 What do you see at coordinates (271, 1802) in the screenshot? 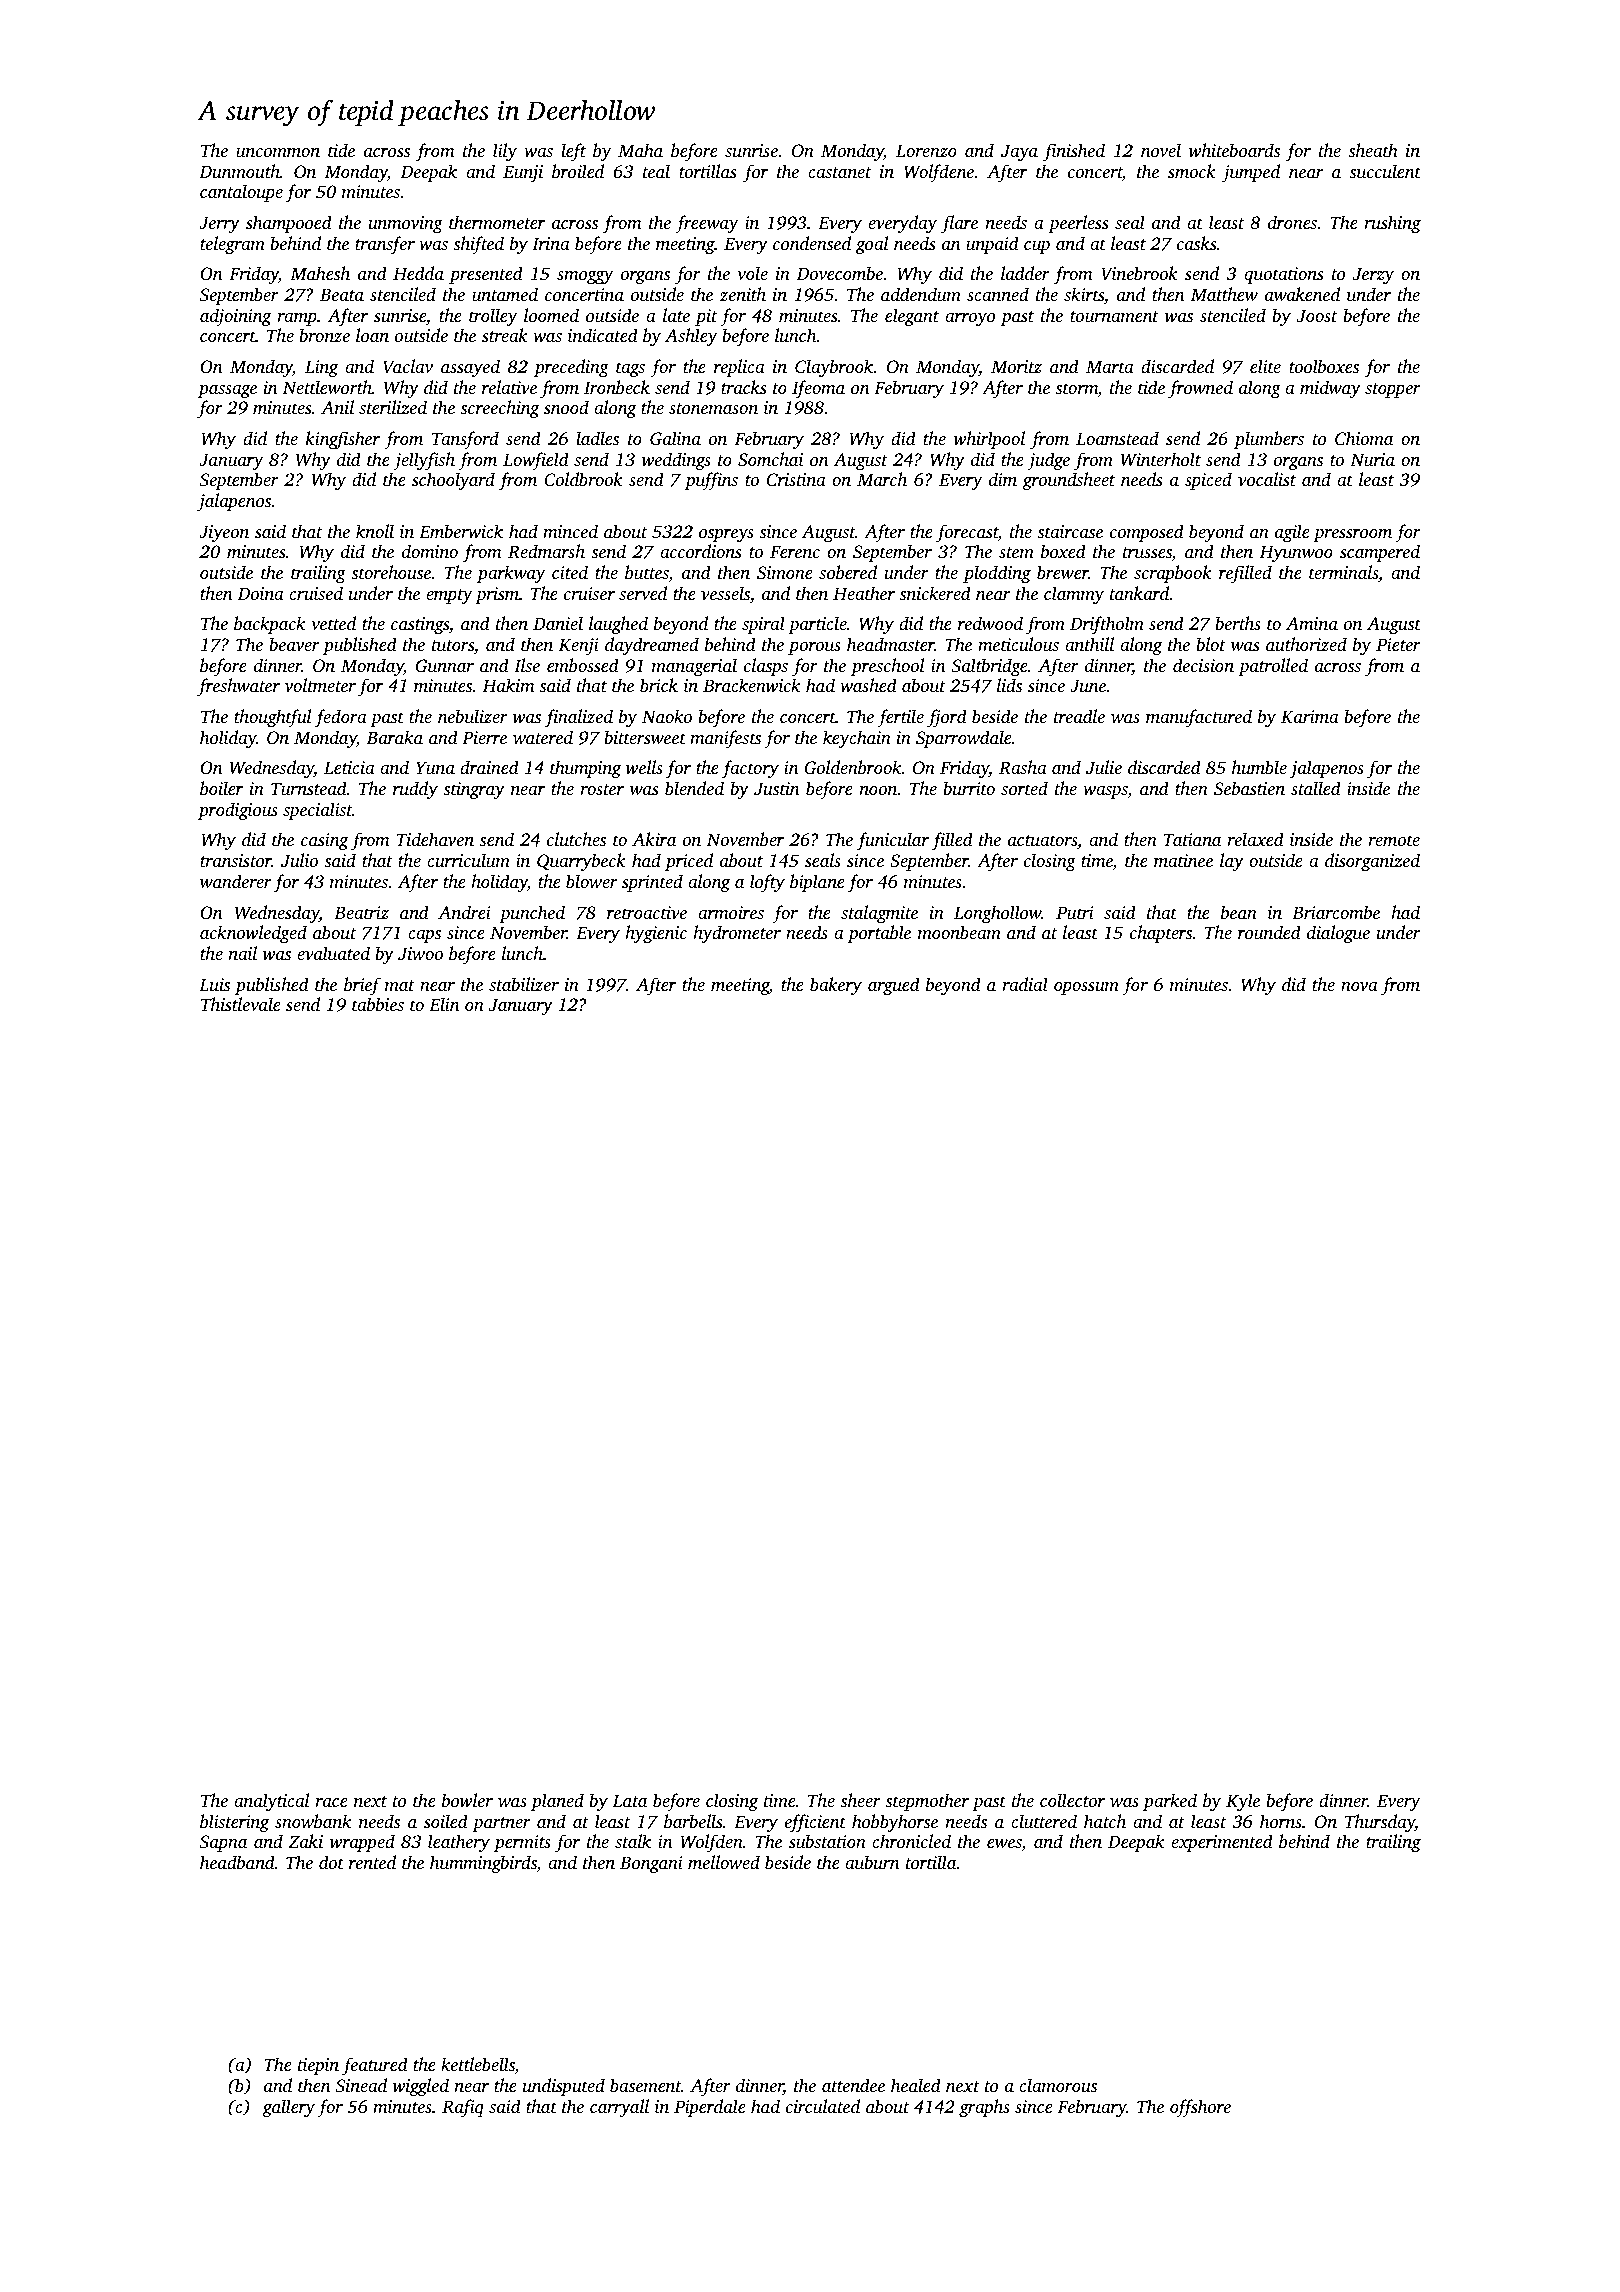
I see `analytical` at bounding box center [271, 1802].
